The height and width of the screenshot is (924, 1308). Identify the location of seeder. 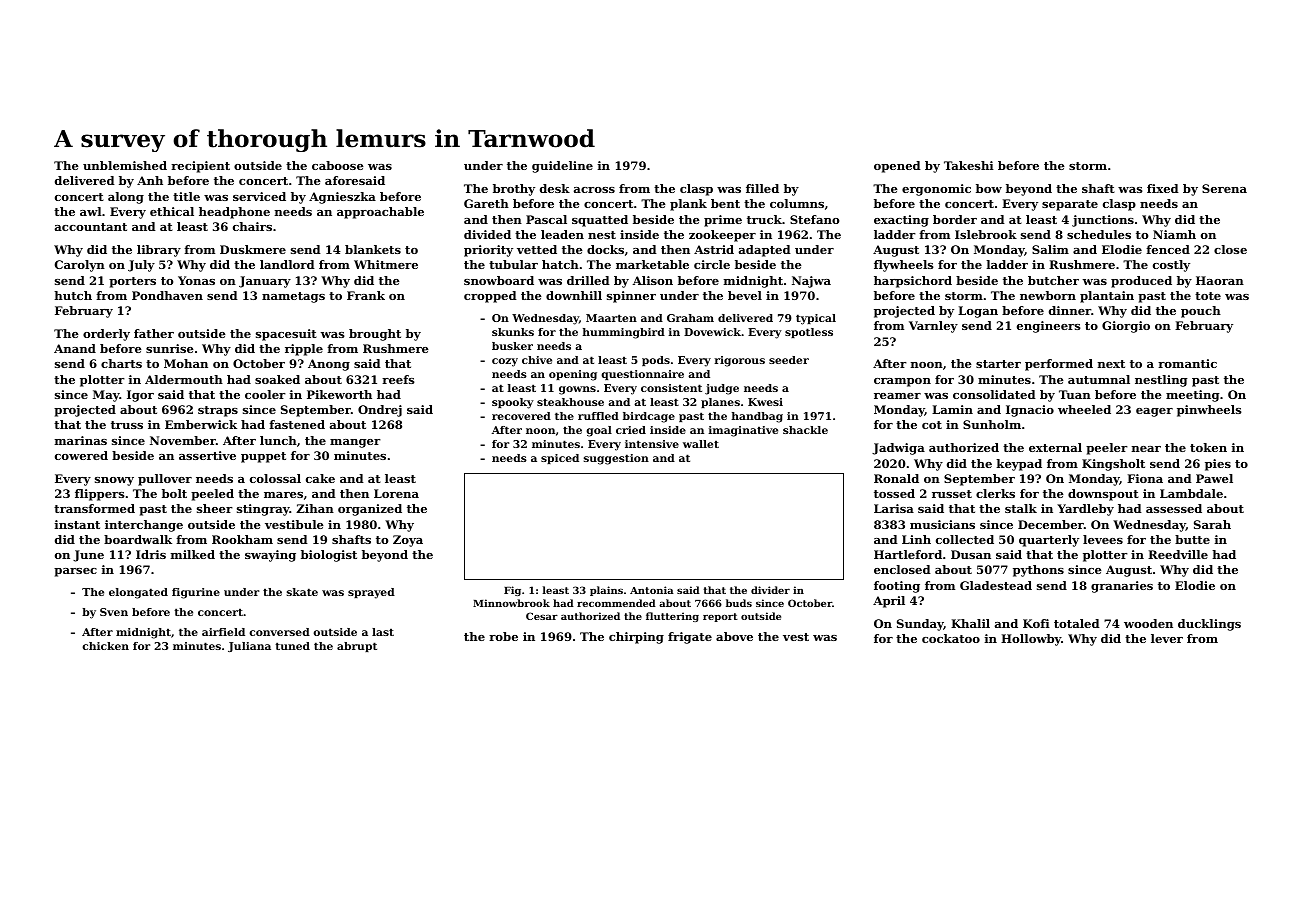
(789, 360).
